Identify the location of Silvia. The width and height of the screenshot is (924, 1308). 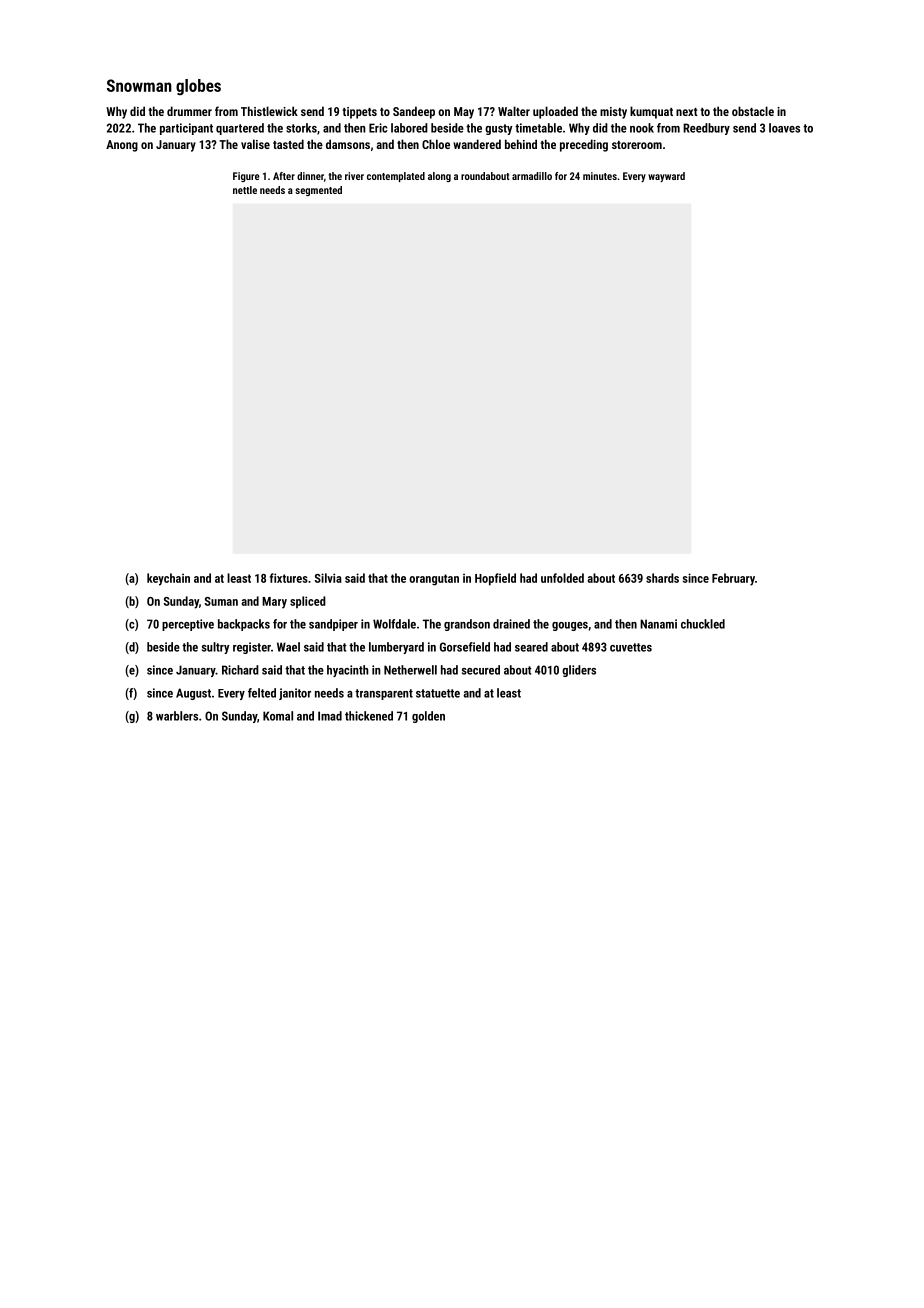
(328, 578).
